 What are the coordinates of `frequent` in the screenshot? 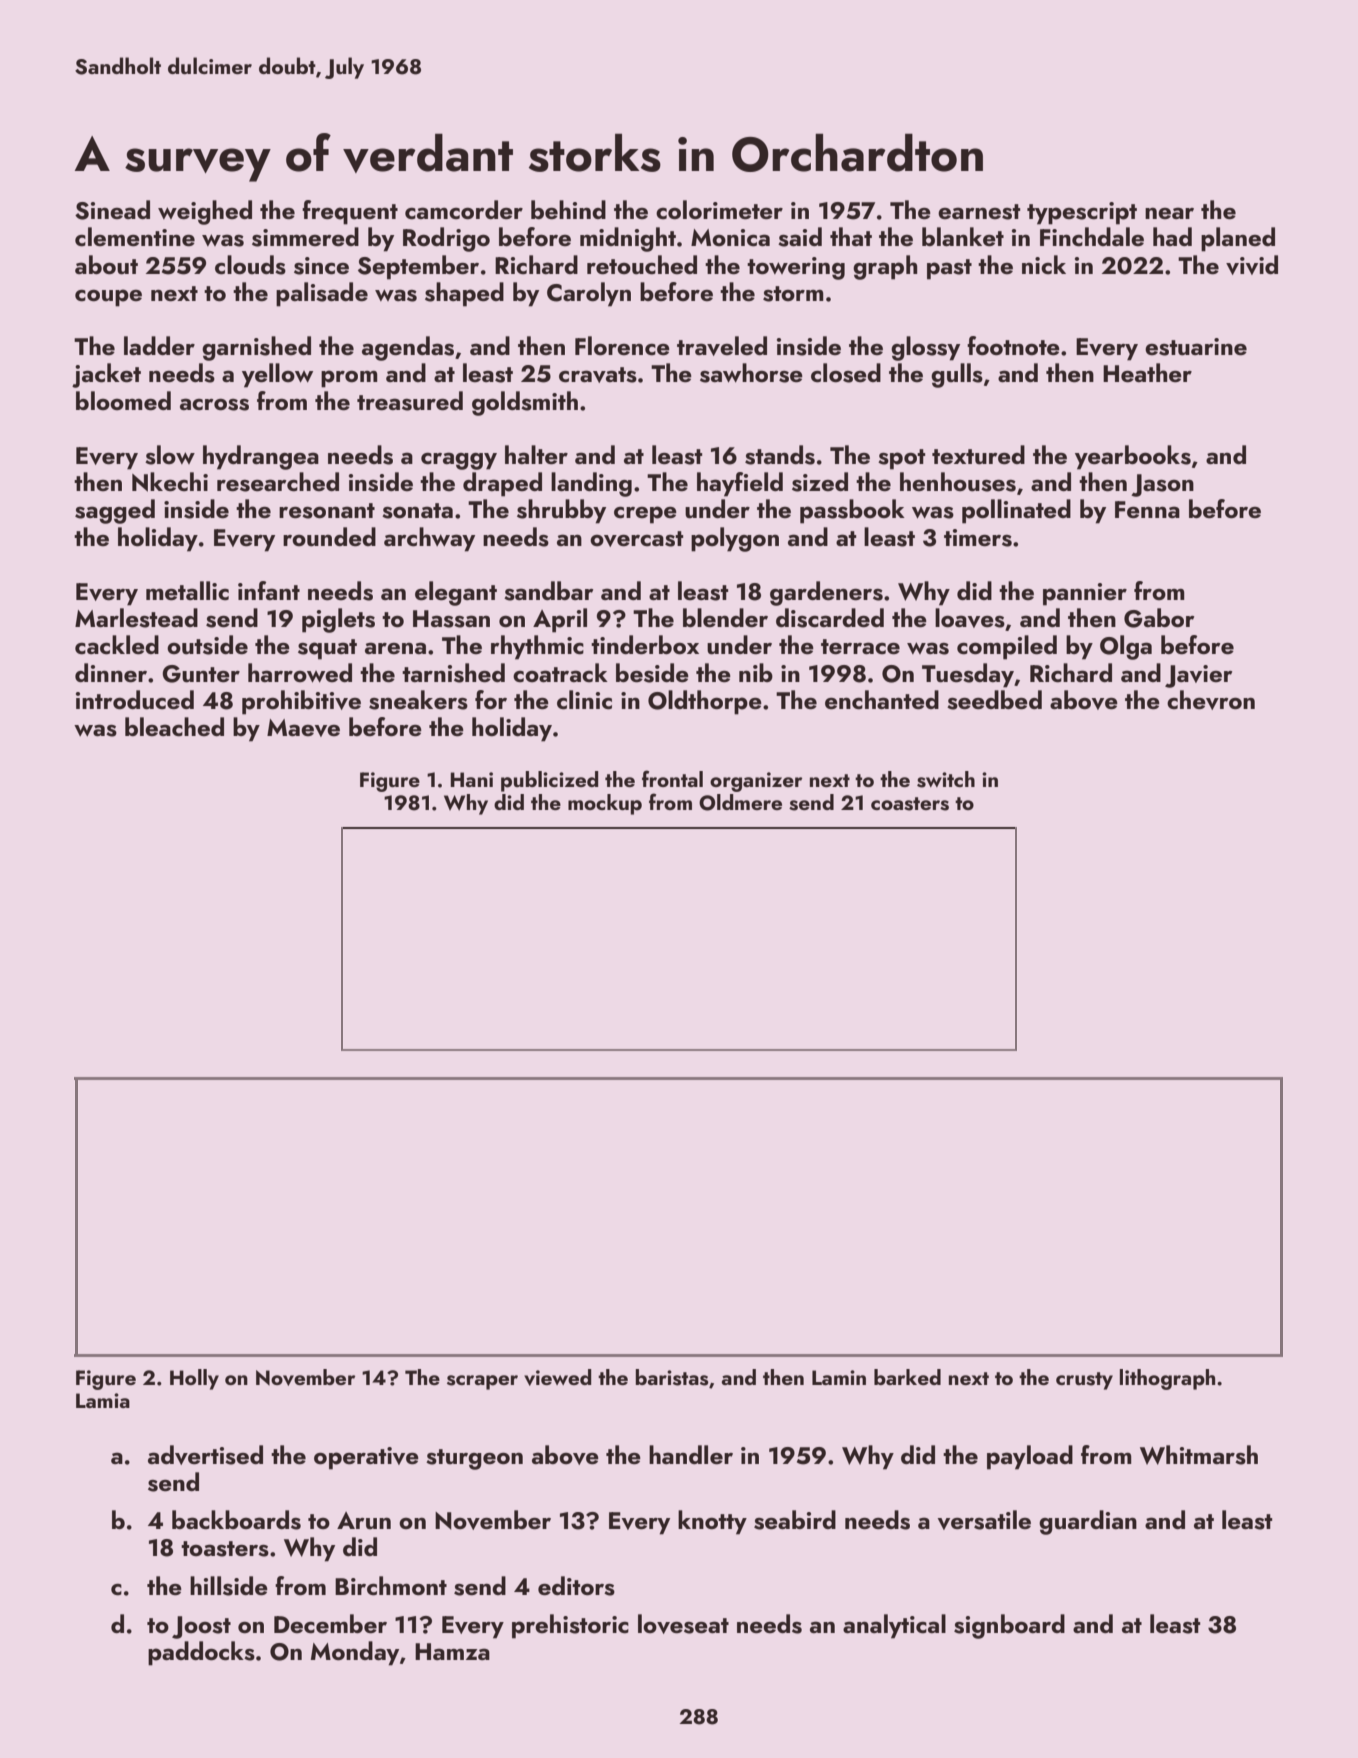 It's located at (350, 212).
